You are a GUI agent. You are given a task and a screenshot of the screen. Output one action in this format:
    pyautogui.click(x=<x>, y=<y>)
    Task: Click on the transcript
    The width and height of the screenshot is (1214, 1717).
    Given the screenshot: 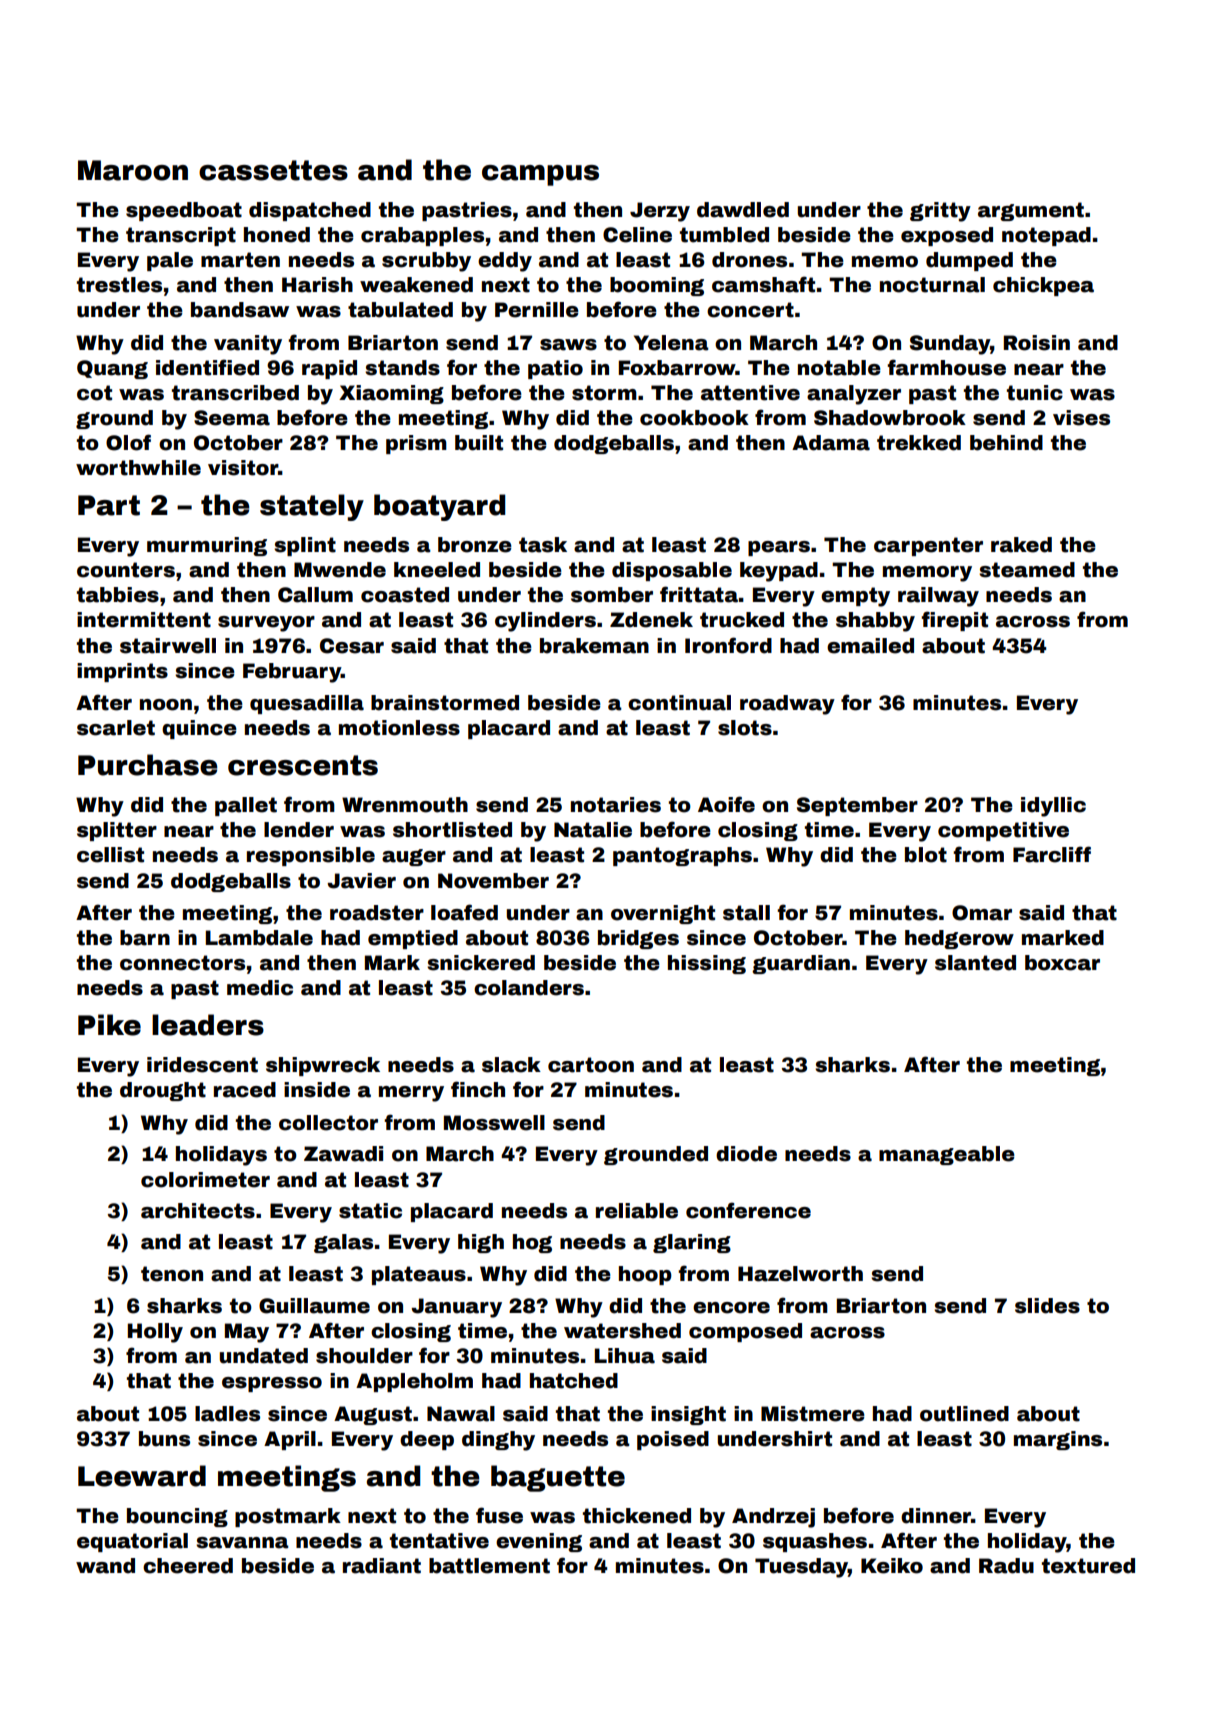 What is the action you would take?
    pyautogui.click(x=181, y=236)
